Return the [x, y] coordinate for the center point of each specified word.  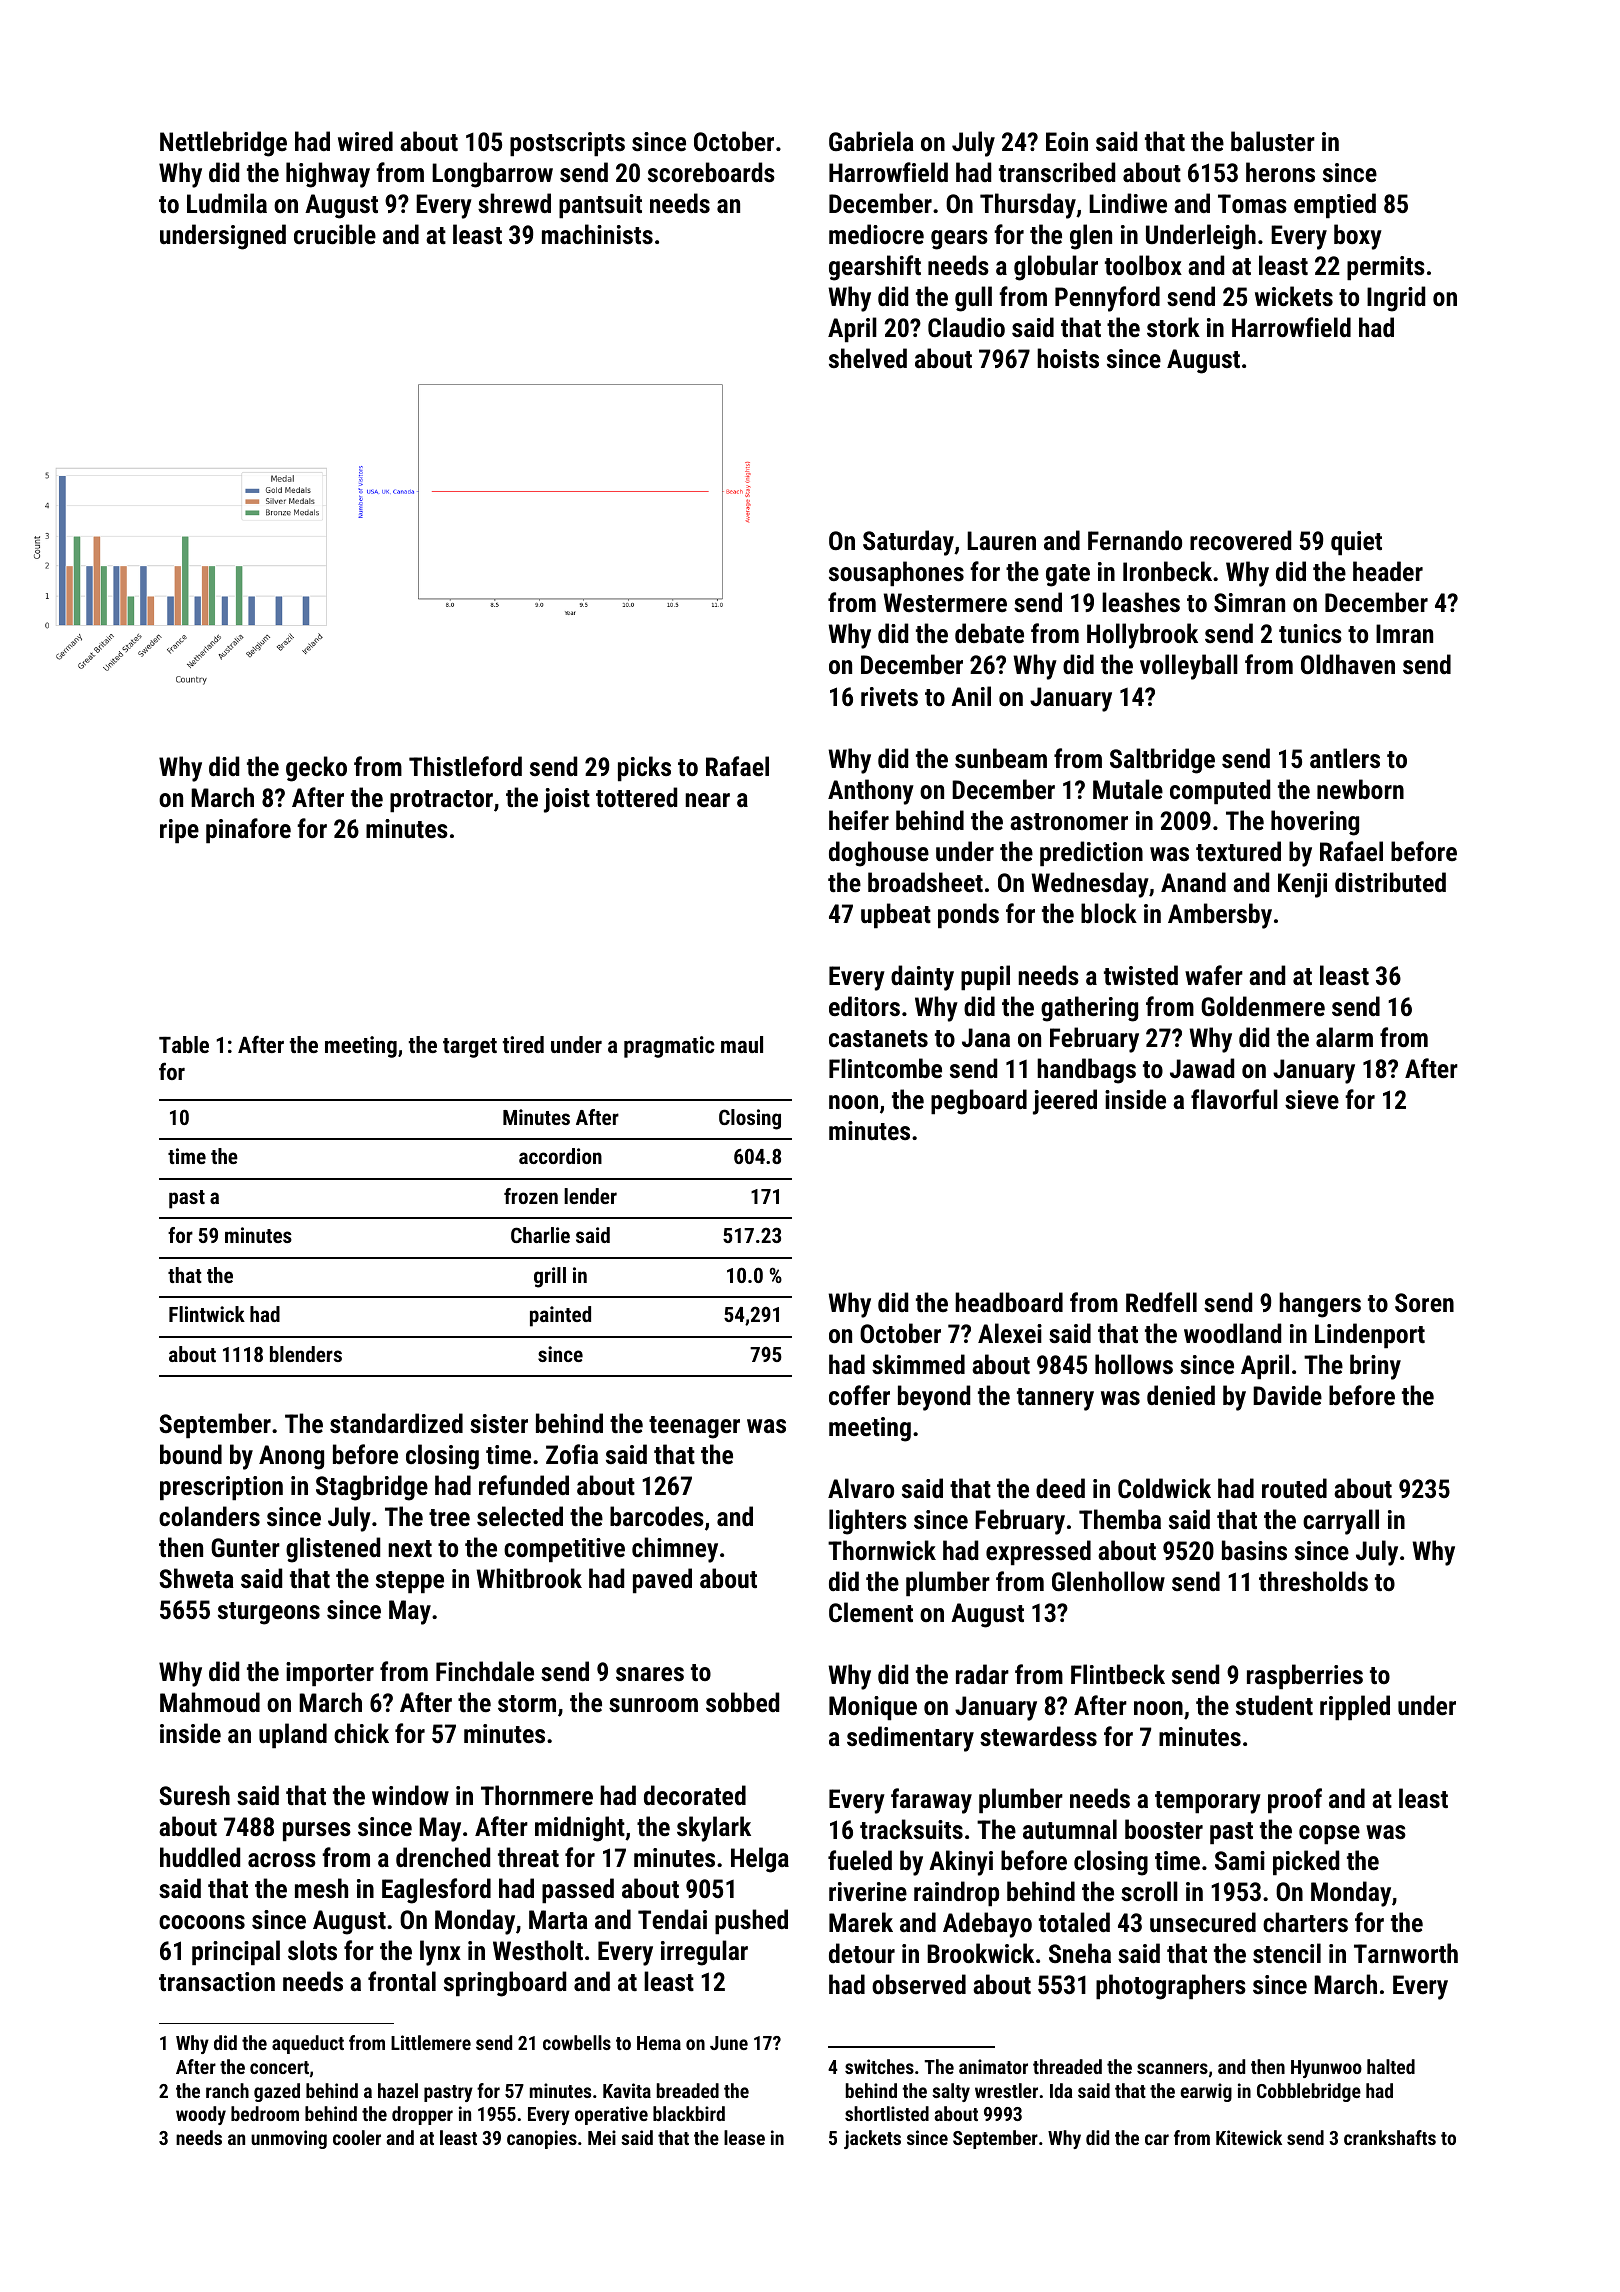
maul [742, 1044]
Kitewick [1249, 2137]
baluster [1273, 141]
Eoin [1067, 141]
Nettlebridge [223, 144]
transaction [217, 1981]
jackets [872, 2139]
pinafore [248, 831]
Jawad [1202, 1068]
